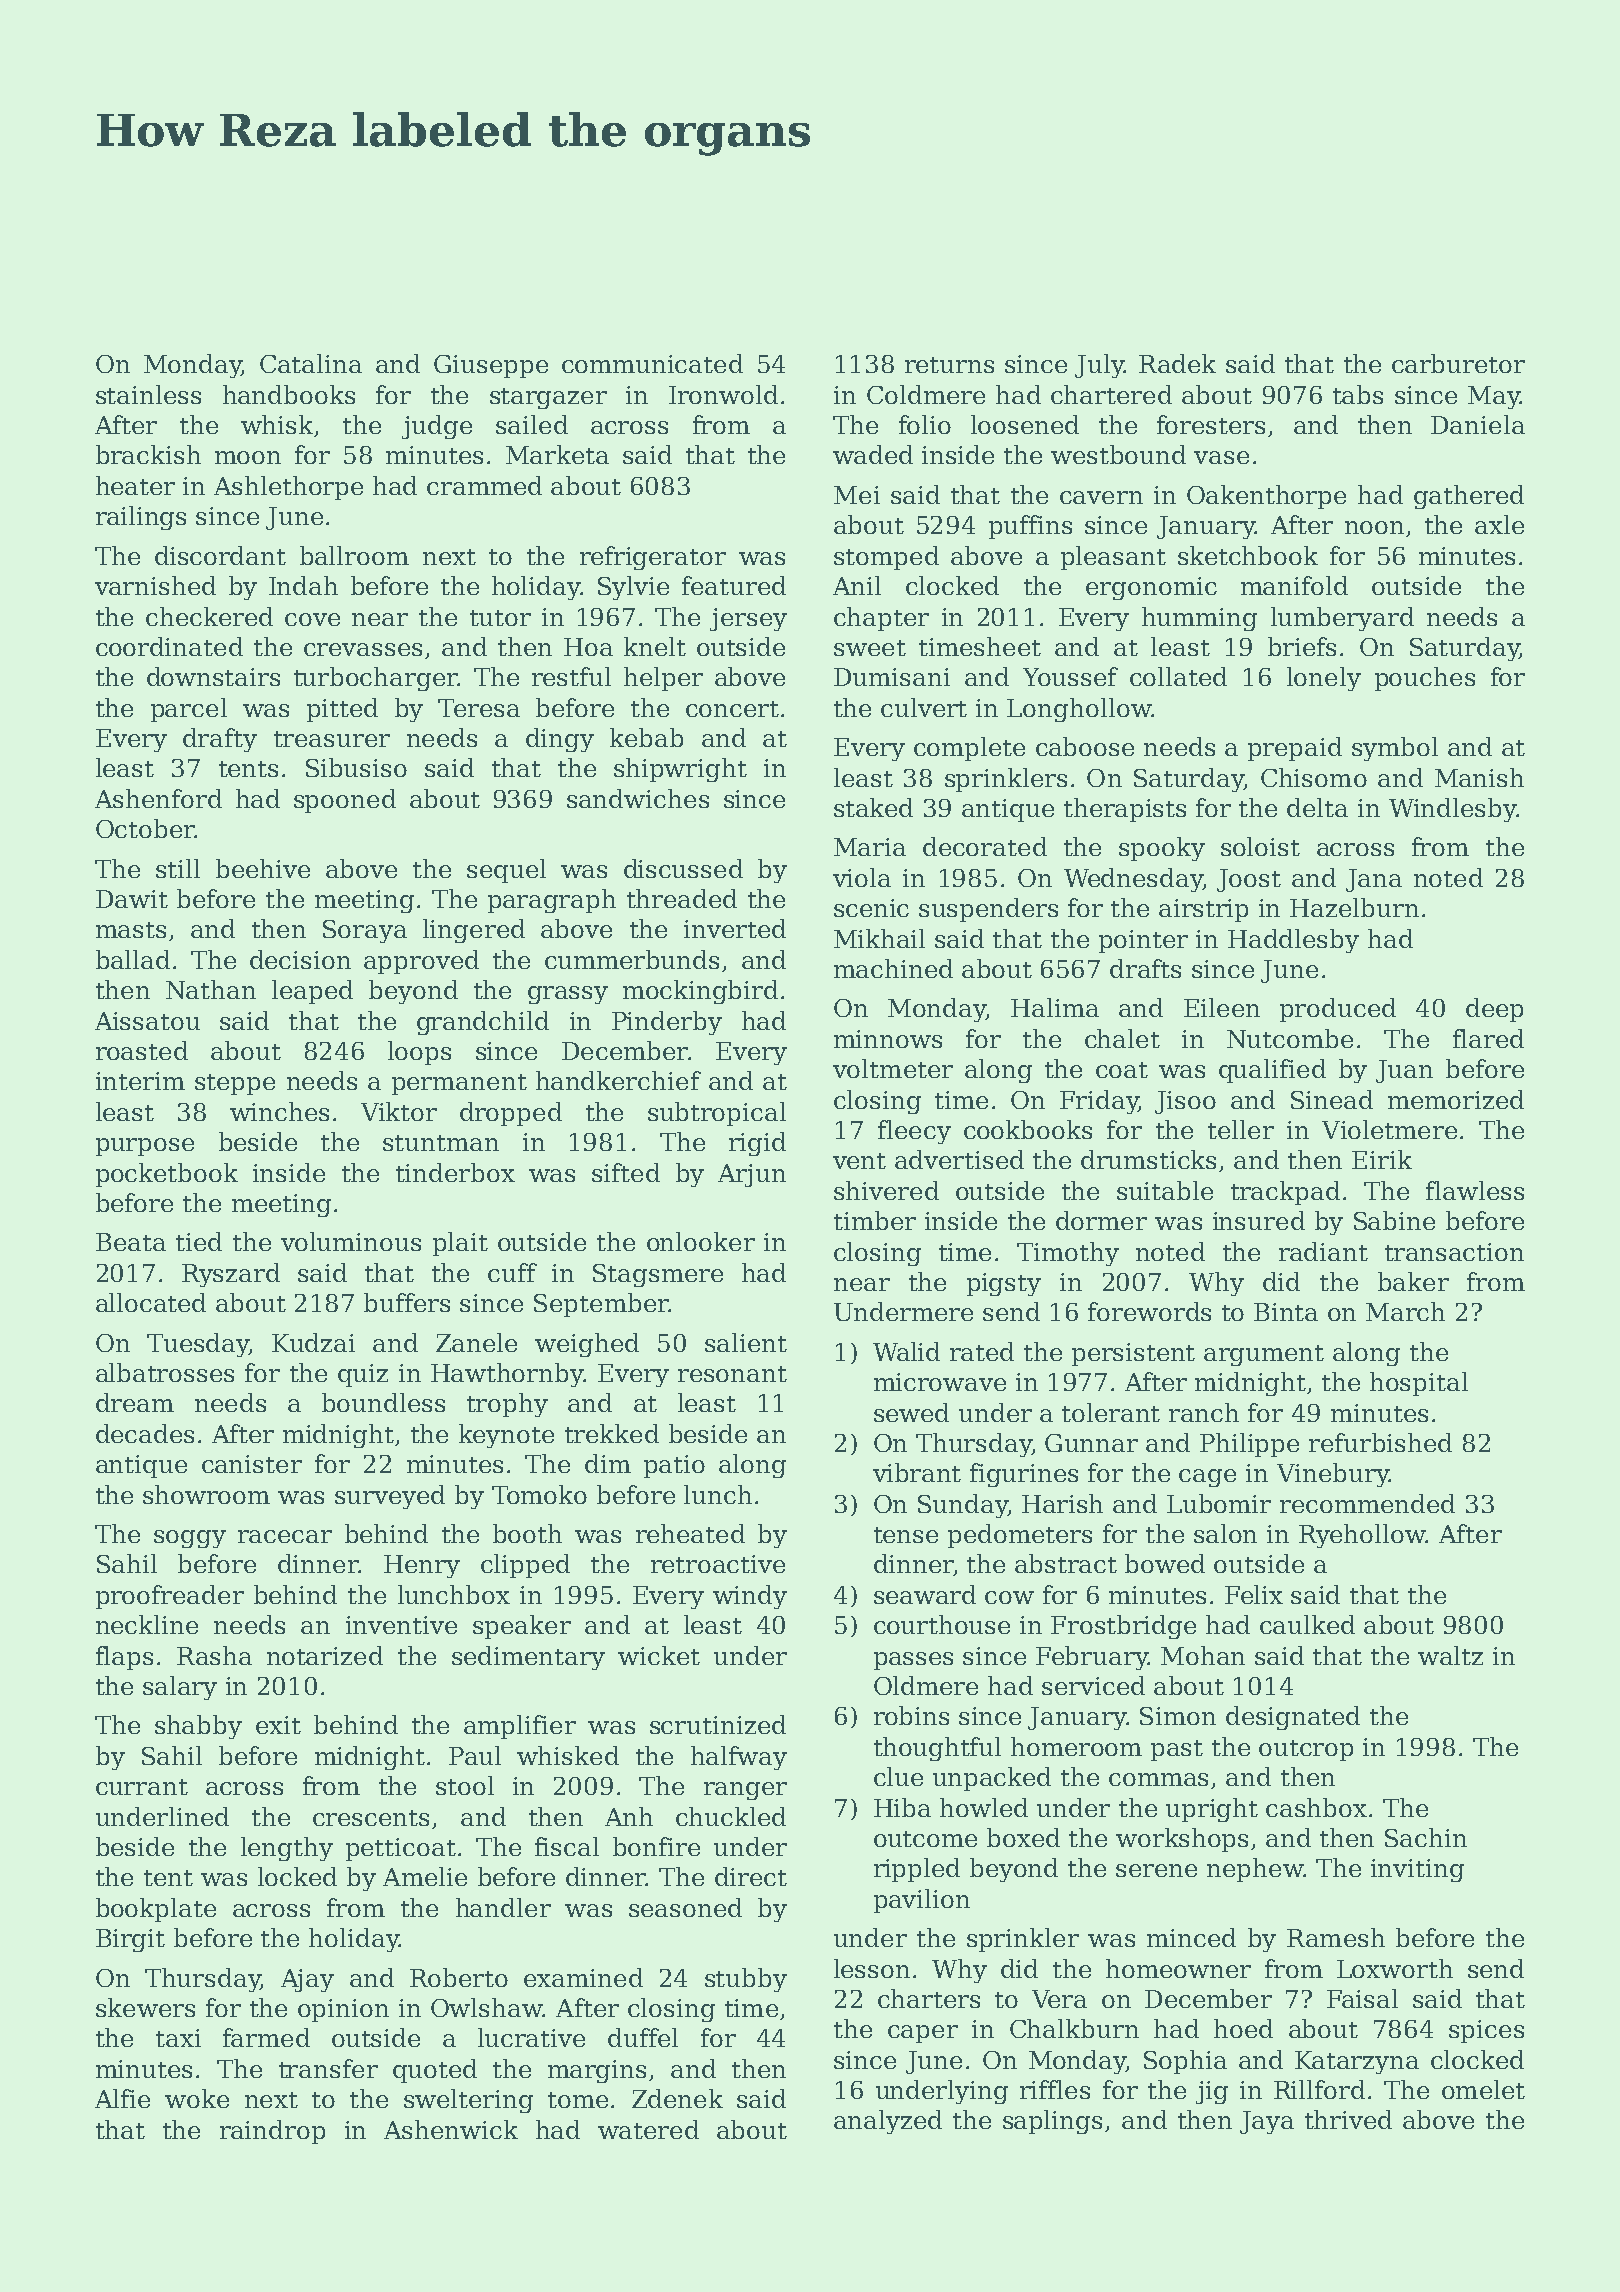 The image size is (1620, 2292). Describe the element at coordinates (407, 1302) in the document. I see `buffers` at that location.
